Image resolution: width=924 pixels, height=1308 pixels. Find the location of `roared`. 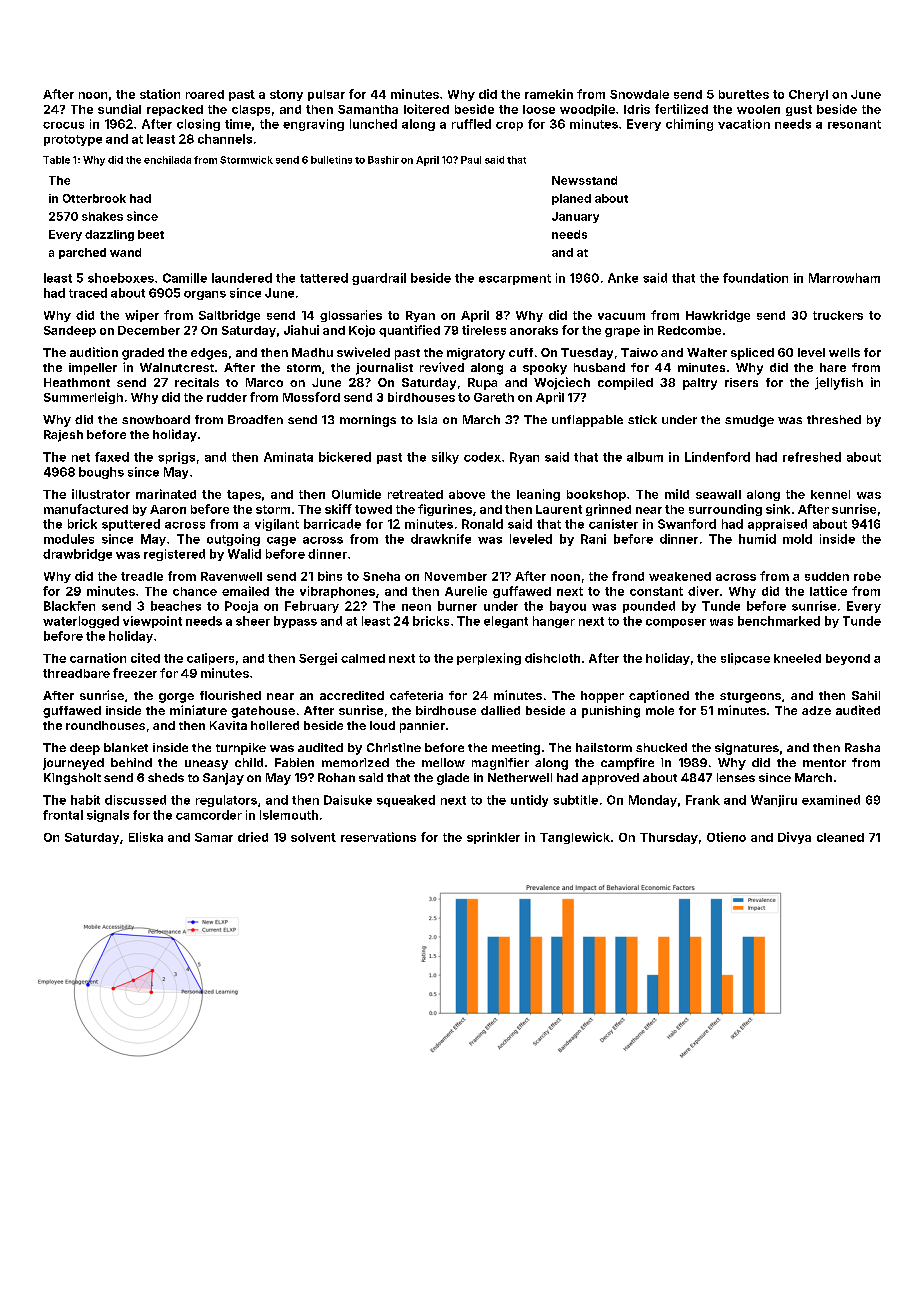

roared is located at coordinates (205, 94).
